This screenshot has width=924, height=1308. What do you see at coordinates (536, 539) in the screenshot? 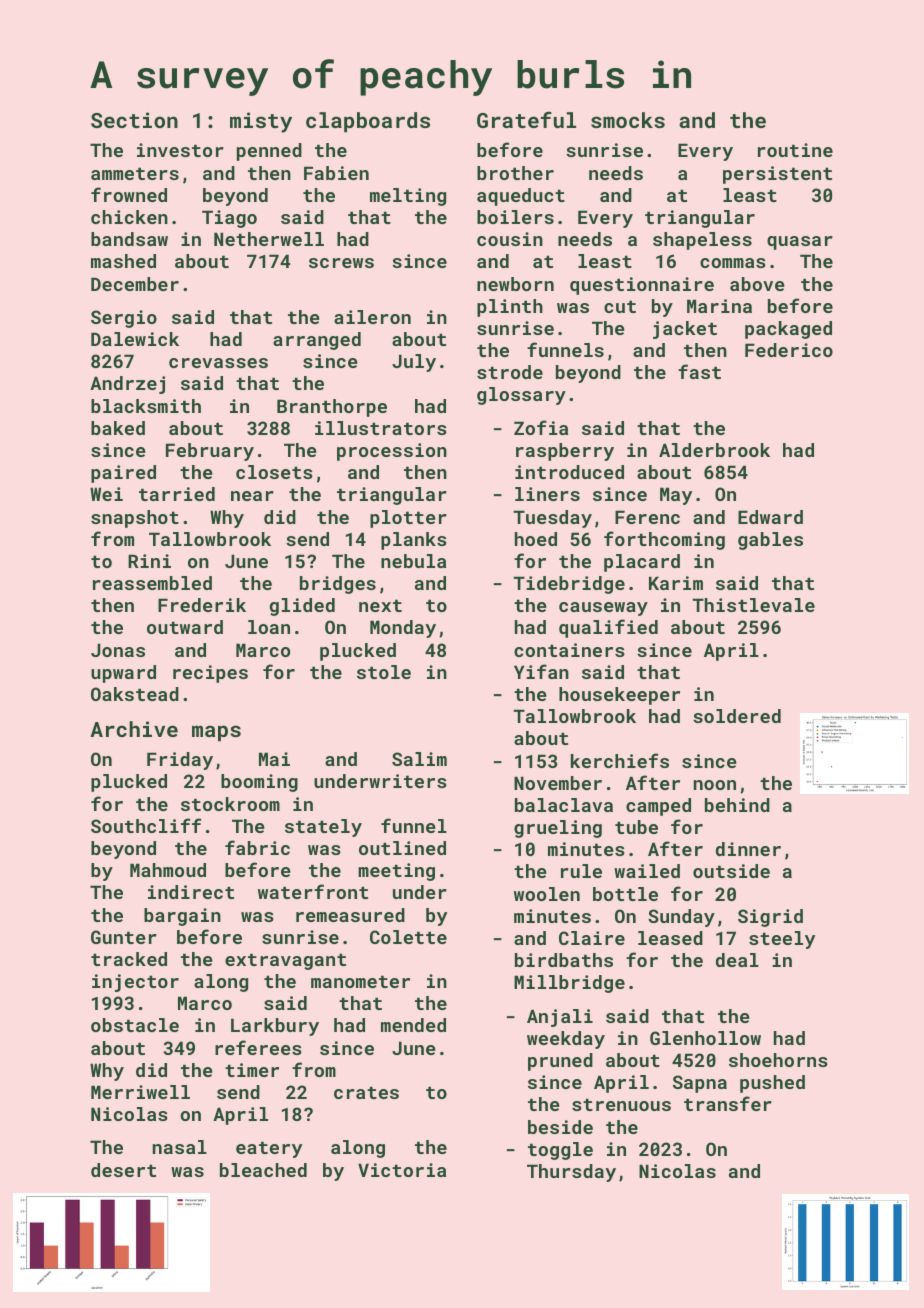
I see `hoed` at bounding box center [536, 539].
